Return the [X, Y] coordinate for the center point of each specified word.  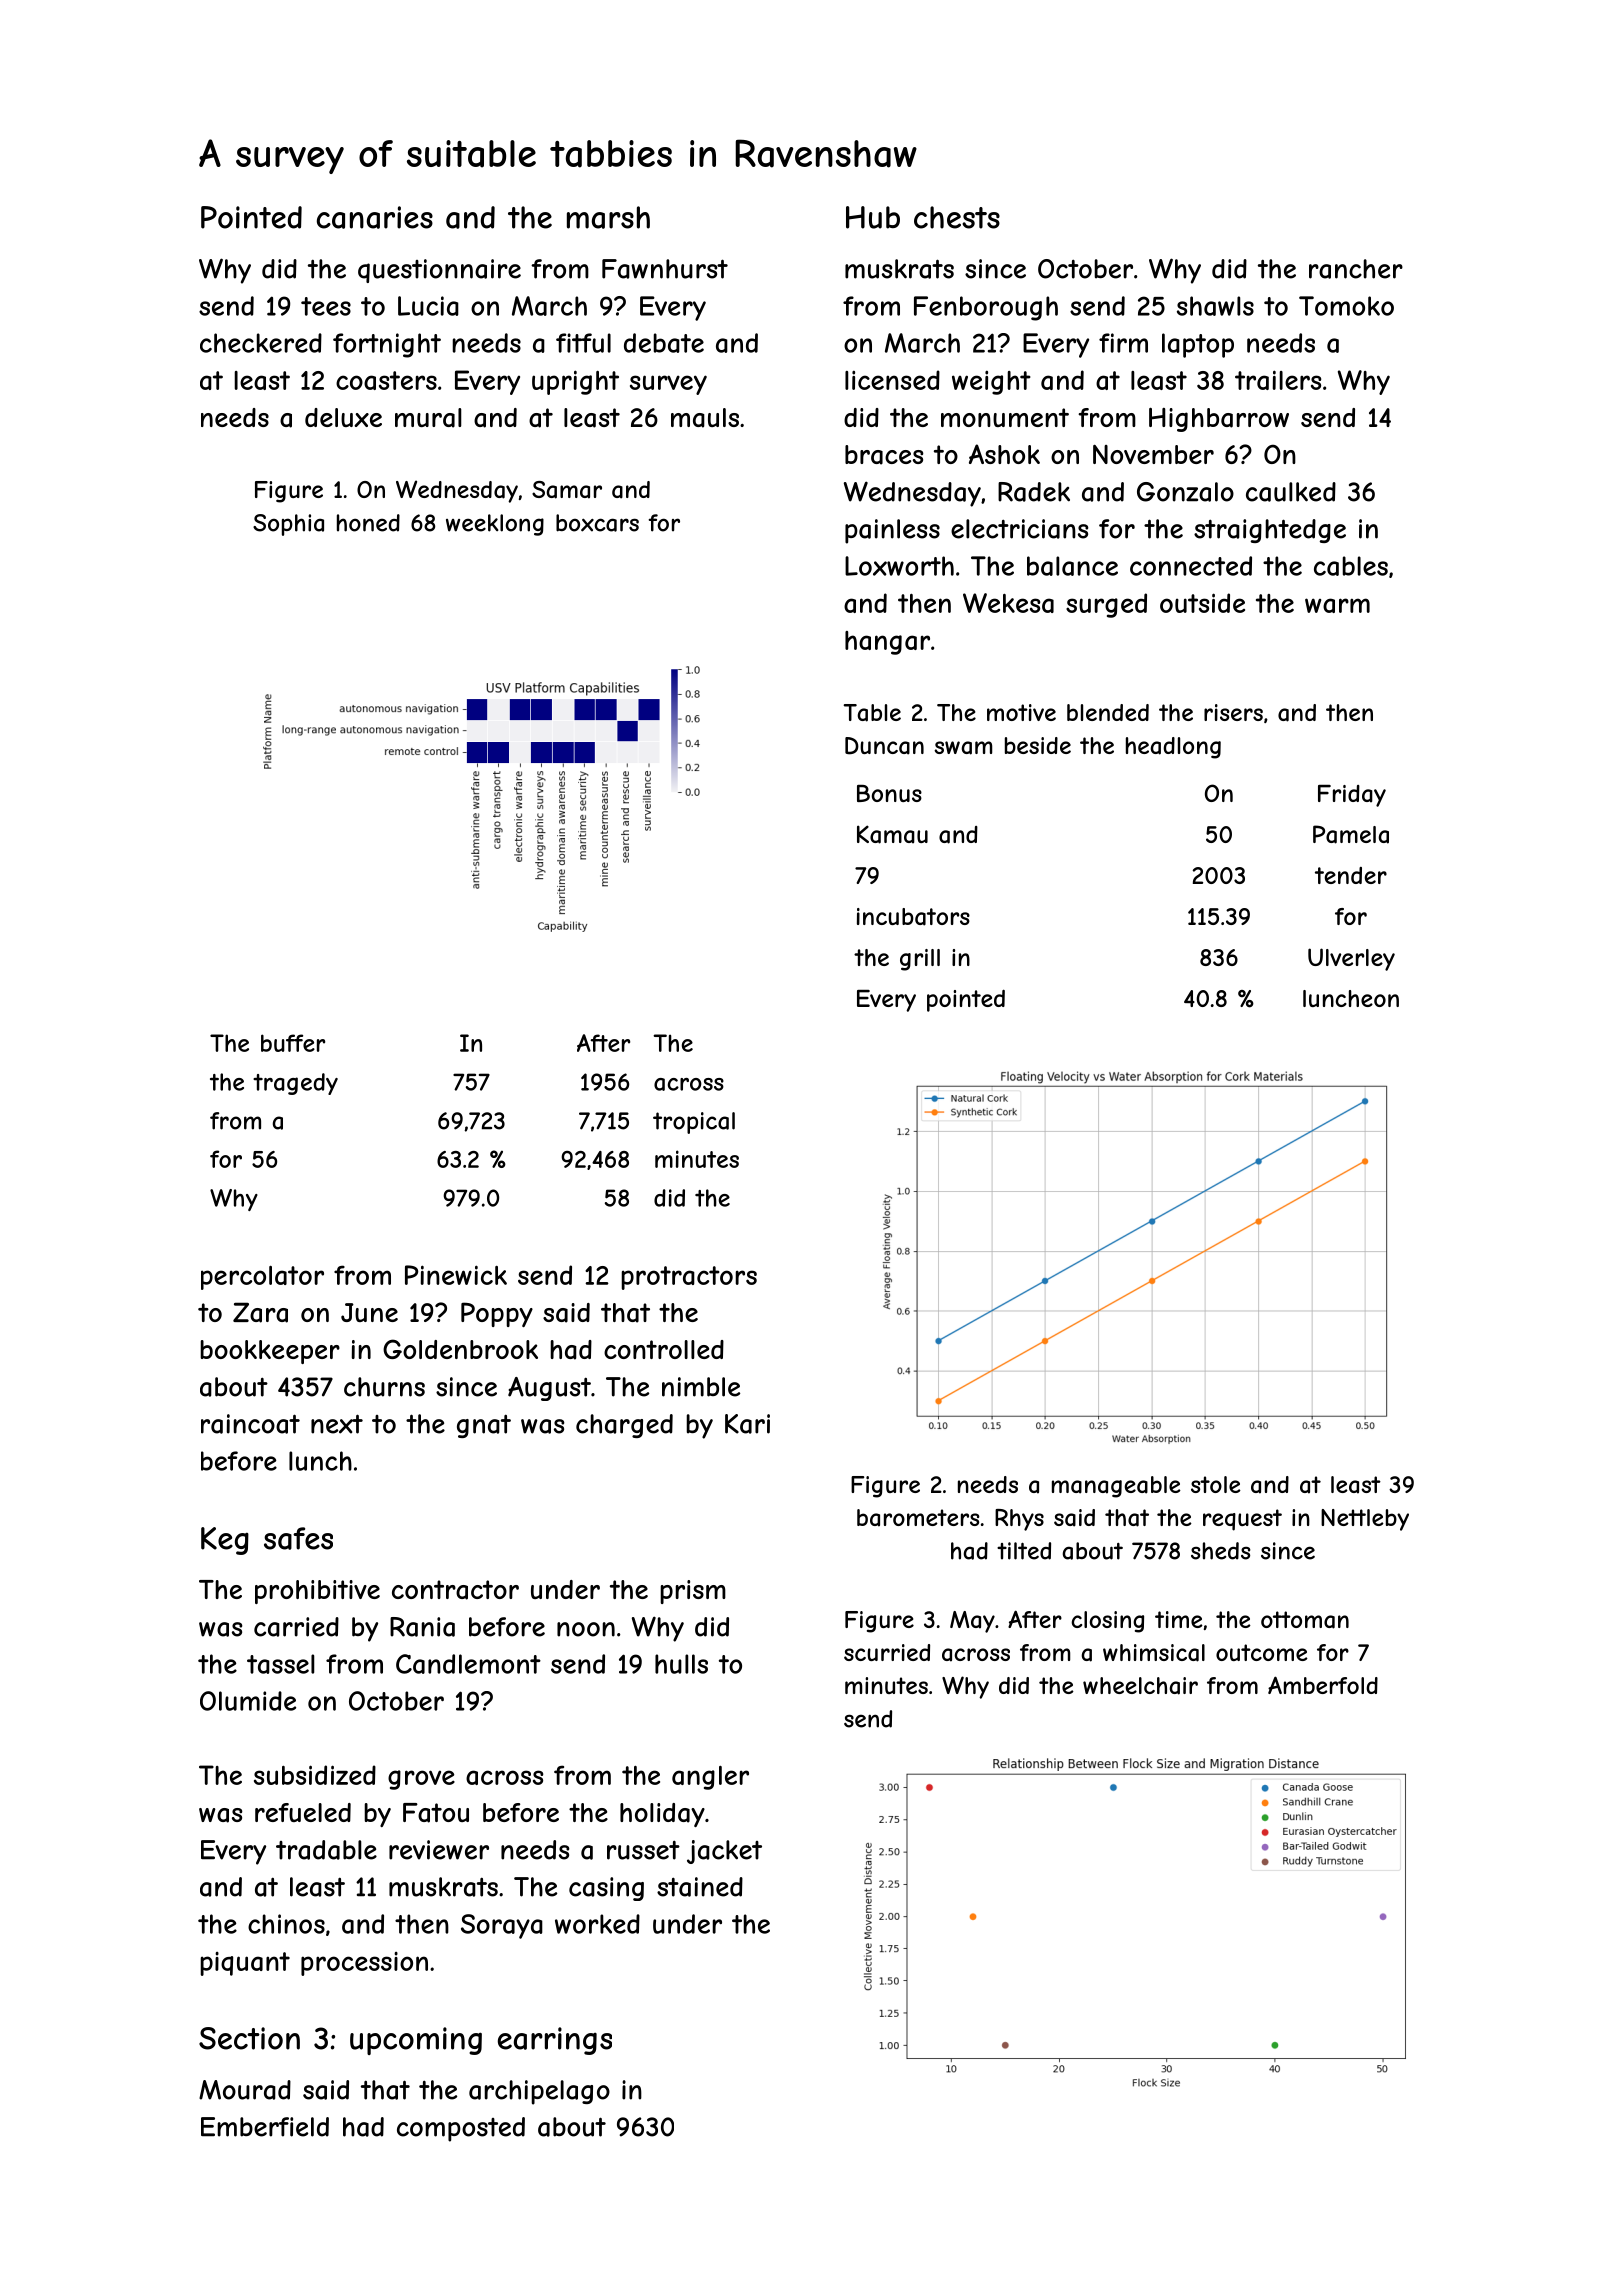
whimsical [1154, 1653]
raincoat [250, 1424]
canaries [375, 217]
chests [957, 217]
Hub [873, 217]
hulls [681, 1664]
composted [461, 2129]
